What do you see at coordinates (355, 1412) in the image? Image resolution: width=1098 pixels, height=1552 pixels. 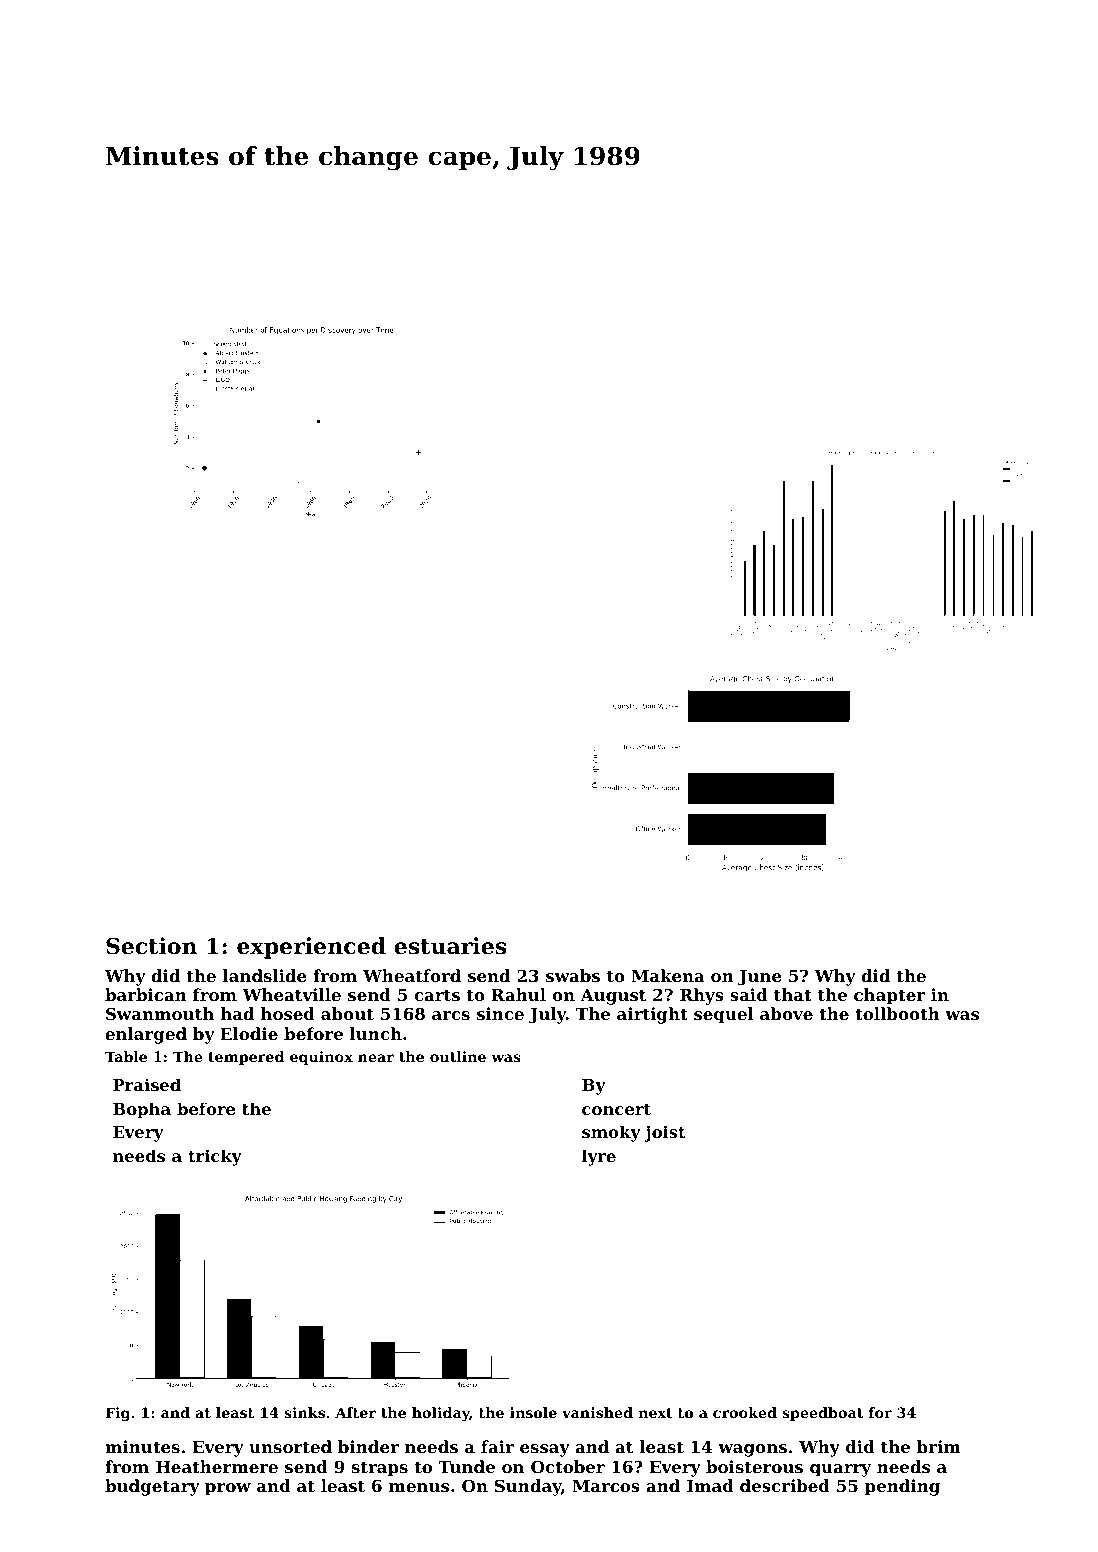 I see `After` at bounding box center [355, 1412].
